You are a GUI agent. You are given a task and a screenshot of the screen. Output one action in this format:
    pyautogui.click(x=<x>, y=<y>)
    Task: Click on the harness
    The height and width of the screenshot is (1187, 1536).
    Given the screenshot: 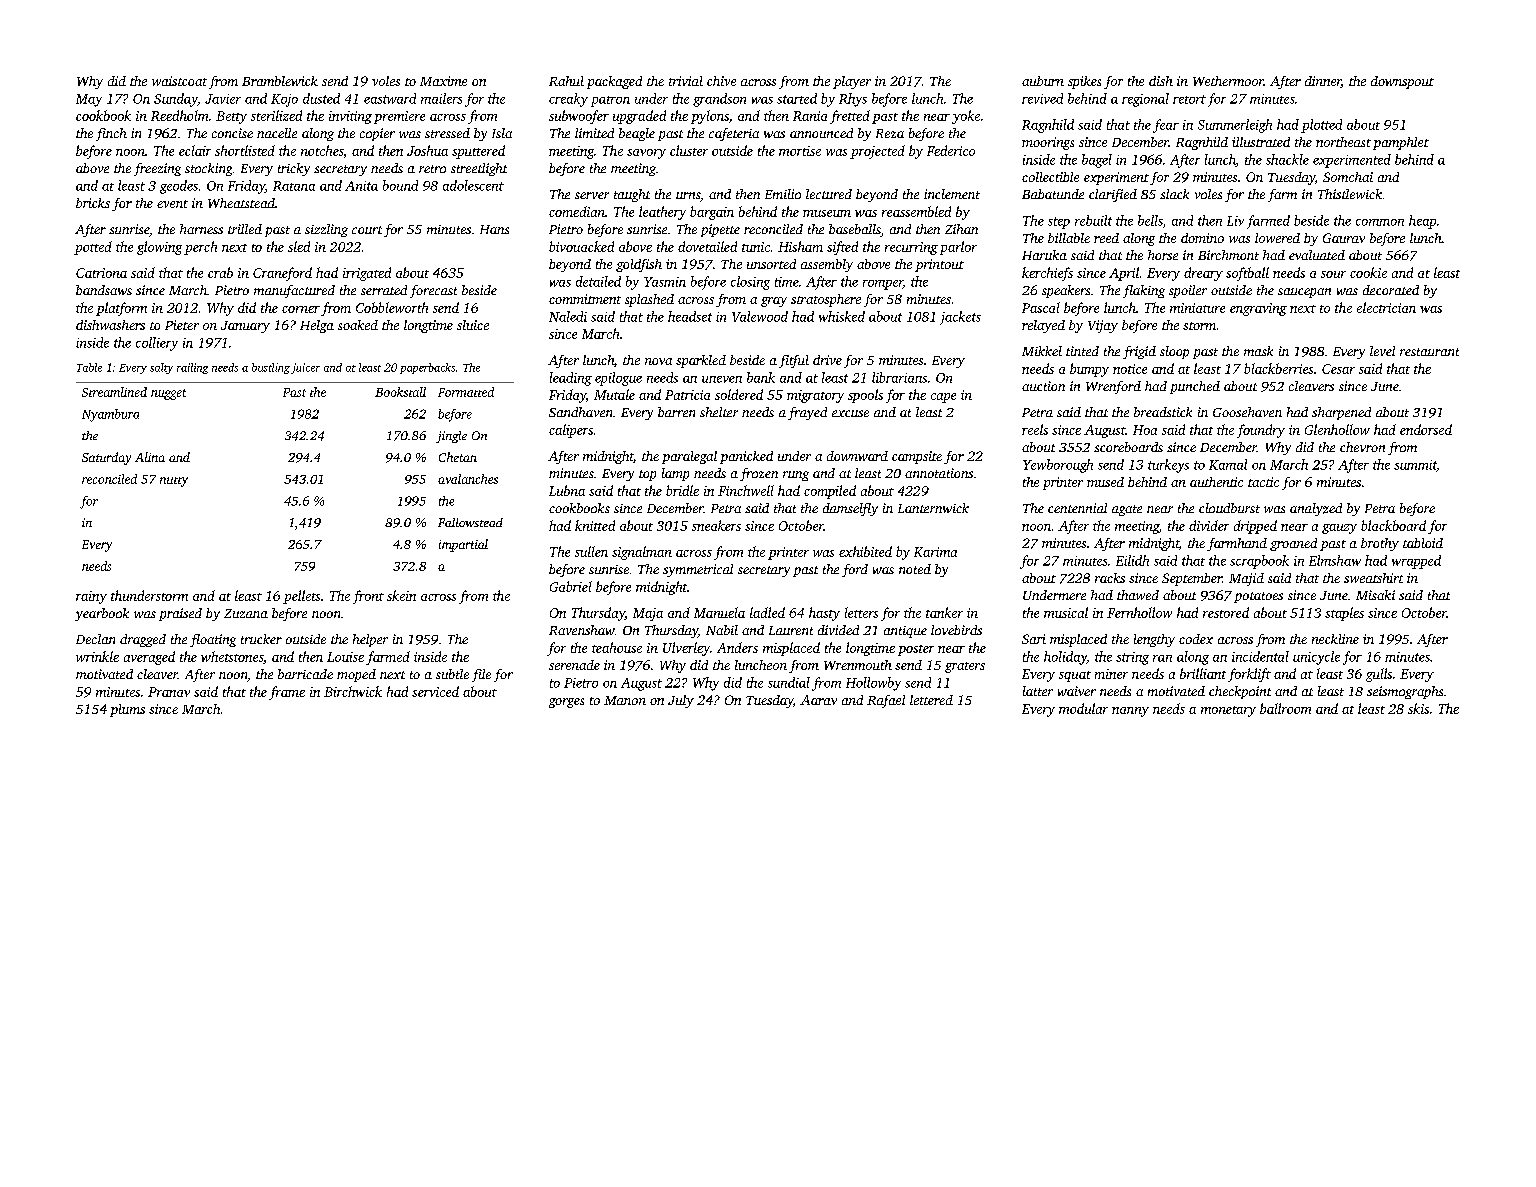 What is the action you would take?
    pyautogui.click(x=201, y=229)
